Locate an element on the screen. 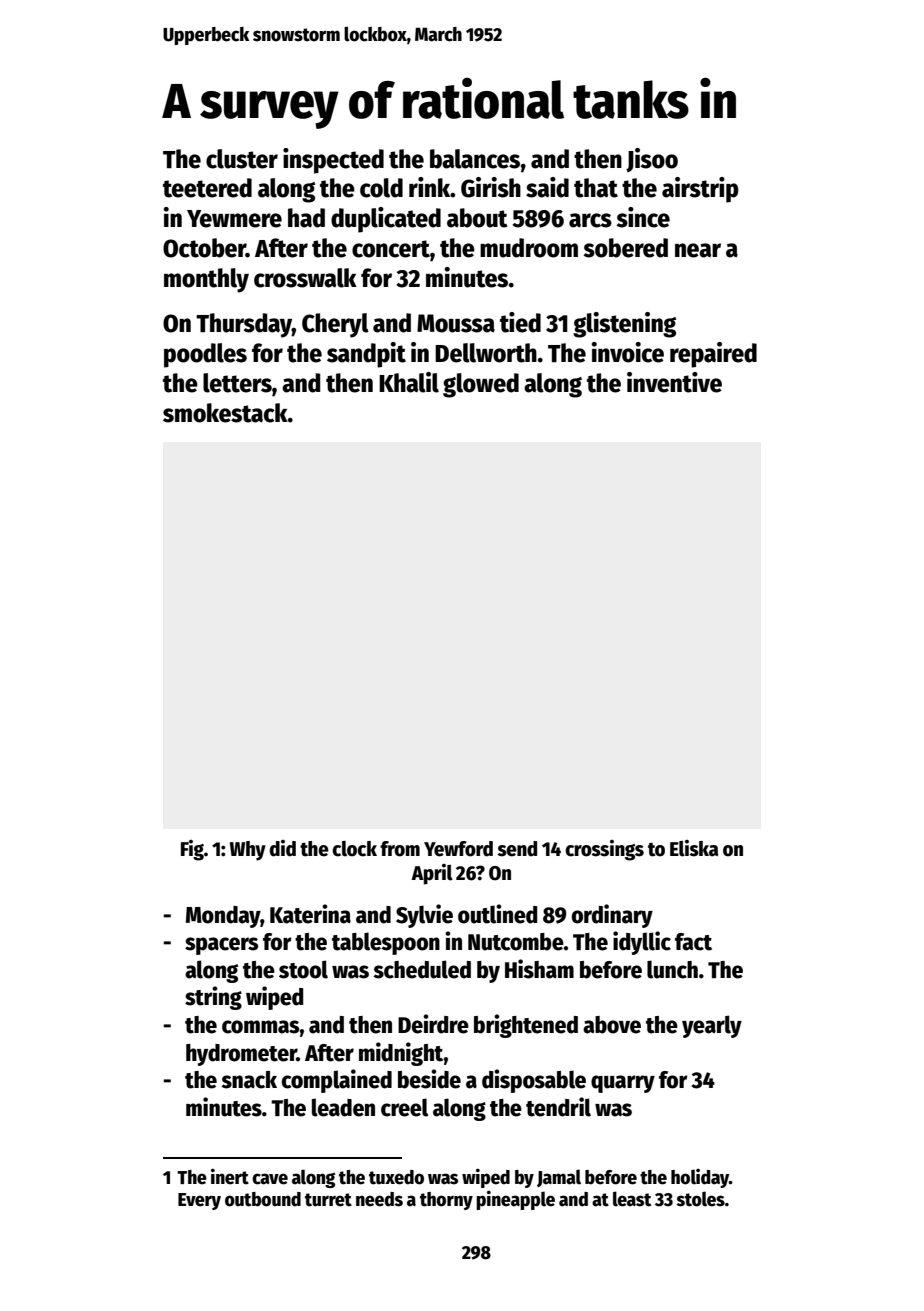 This screenshot has width=924, height=1311. smokestack is located at coordinates (225, 413).
